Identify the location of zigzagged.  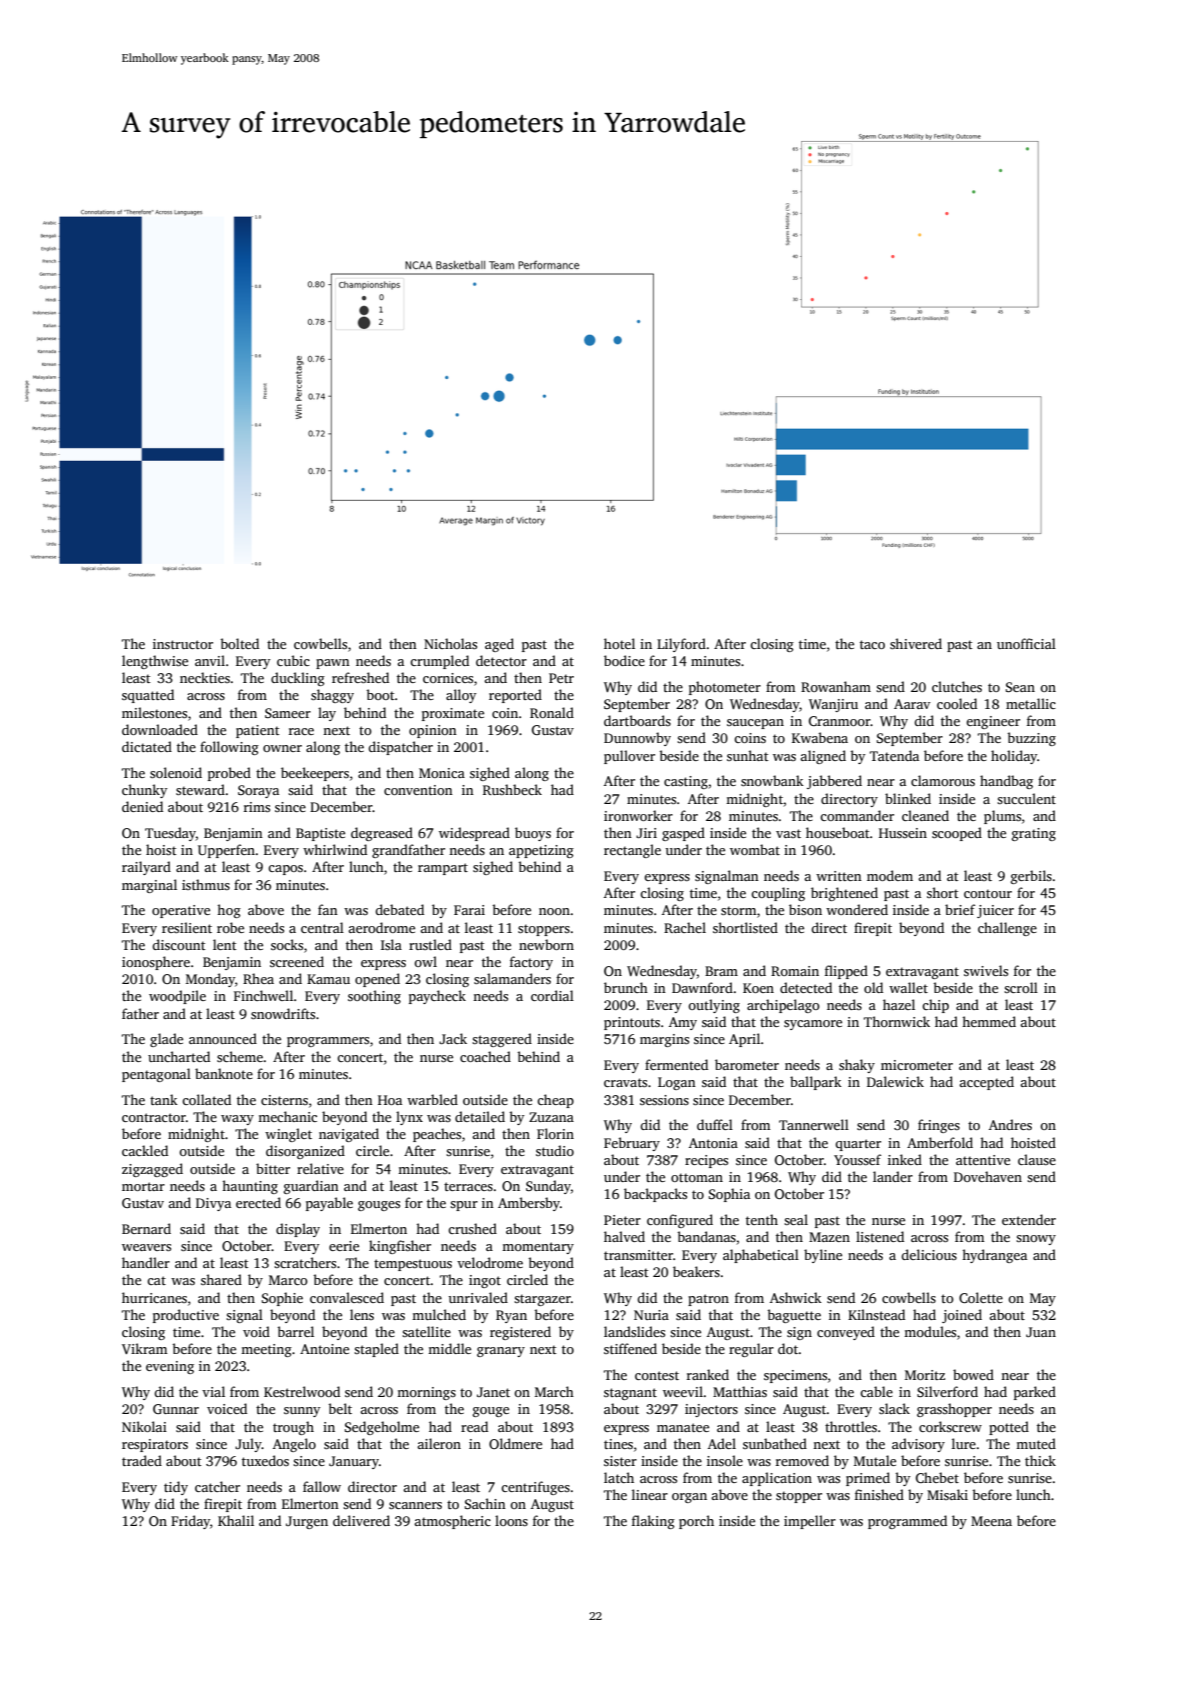
(152, 1170).
